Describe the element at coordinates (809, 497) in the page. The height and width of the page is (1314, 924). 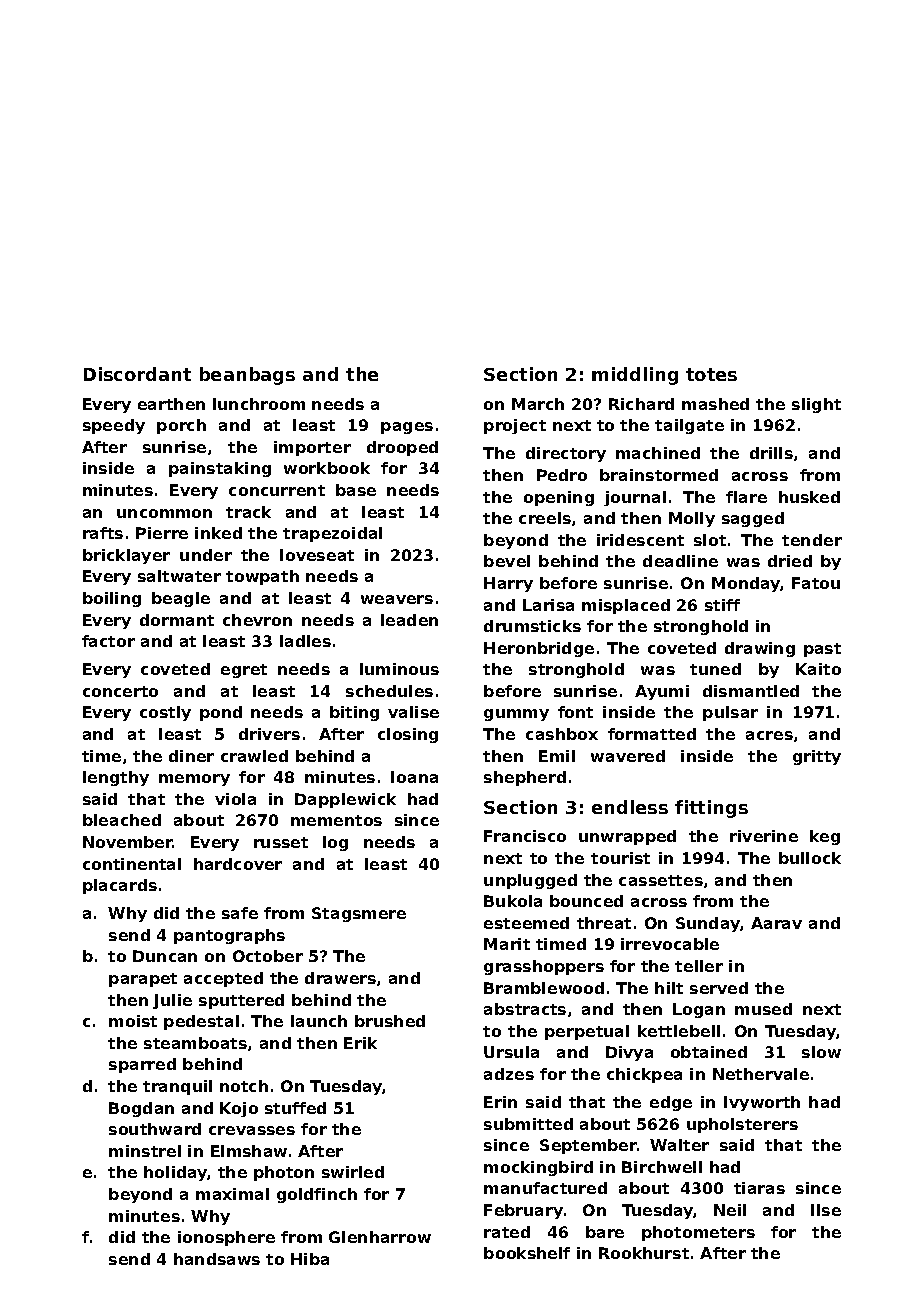
I see `husked` at that location.
